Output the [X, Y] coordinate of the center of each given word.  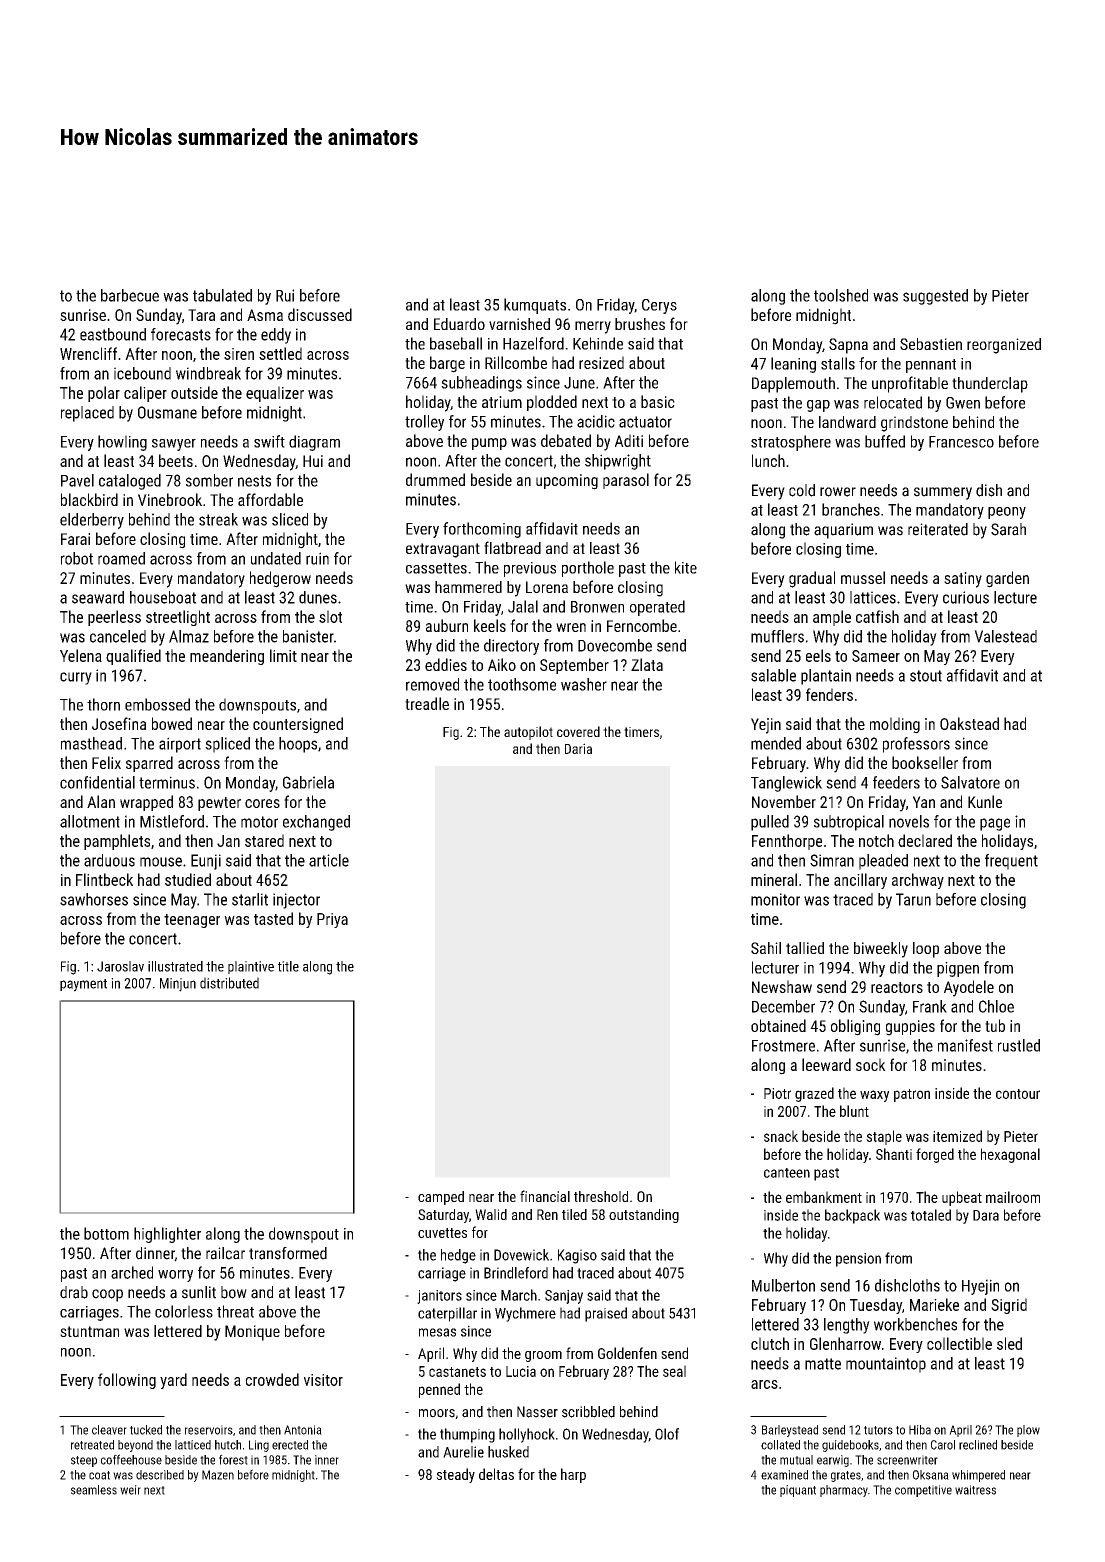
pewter [219, 804]
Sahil [766, 948]
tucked [146, 1430]
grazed [814, 1094]
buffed [885, 441]
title [288, 966]
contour [1018, 1094]
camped [441, 1198]
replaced [87, 414]
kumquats [535, 306]
